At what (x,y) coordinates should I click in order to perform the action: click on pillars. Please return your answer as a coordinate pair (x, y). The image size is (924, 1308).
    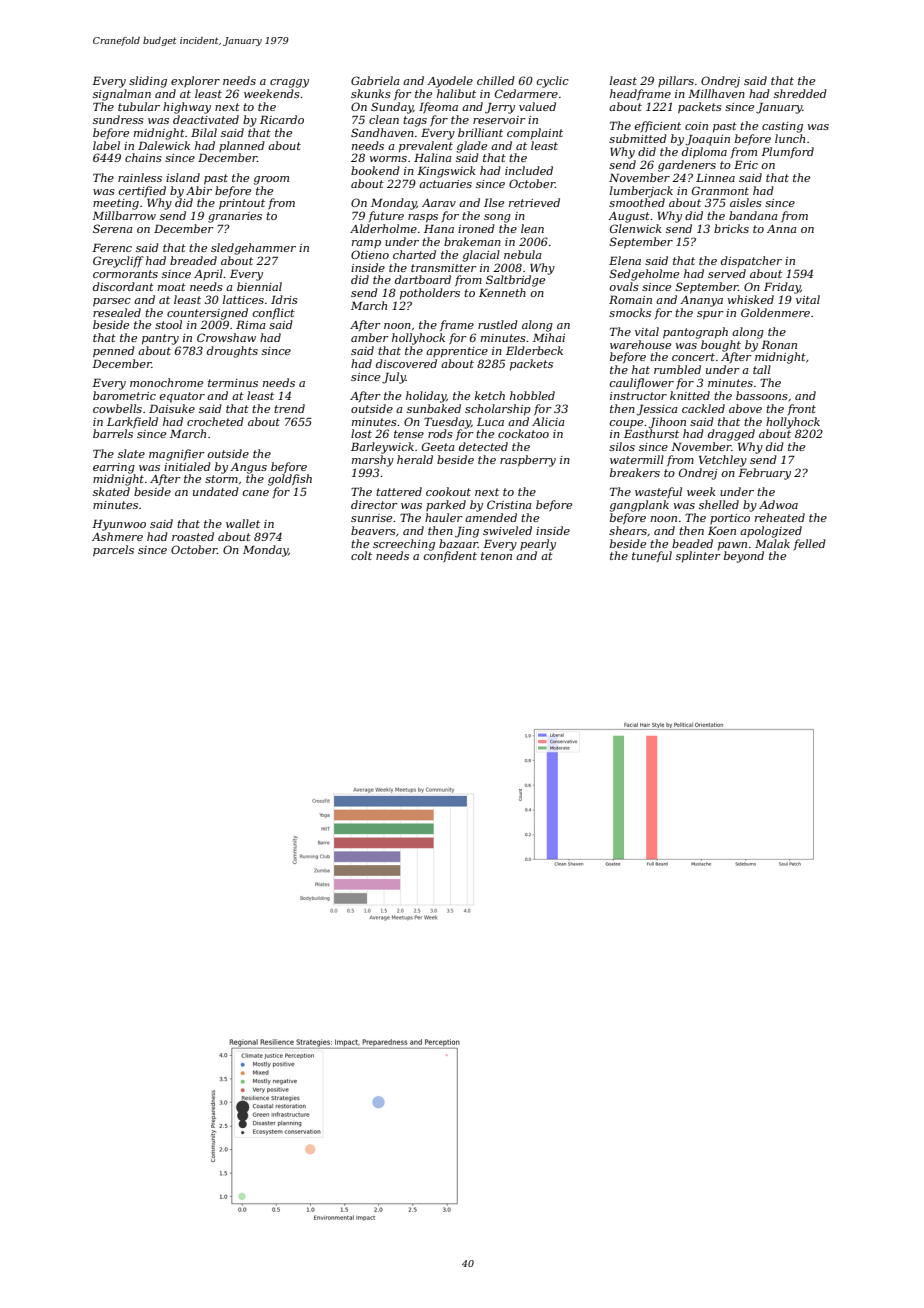
    Looking at the image, I should click on (676, 81).
